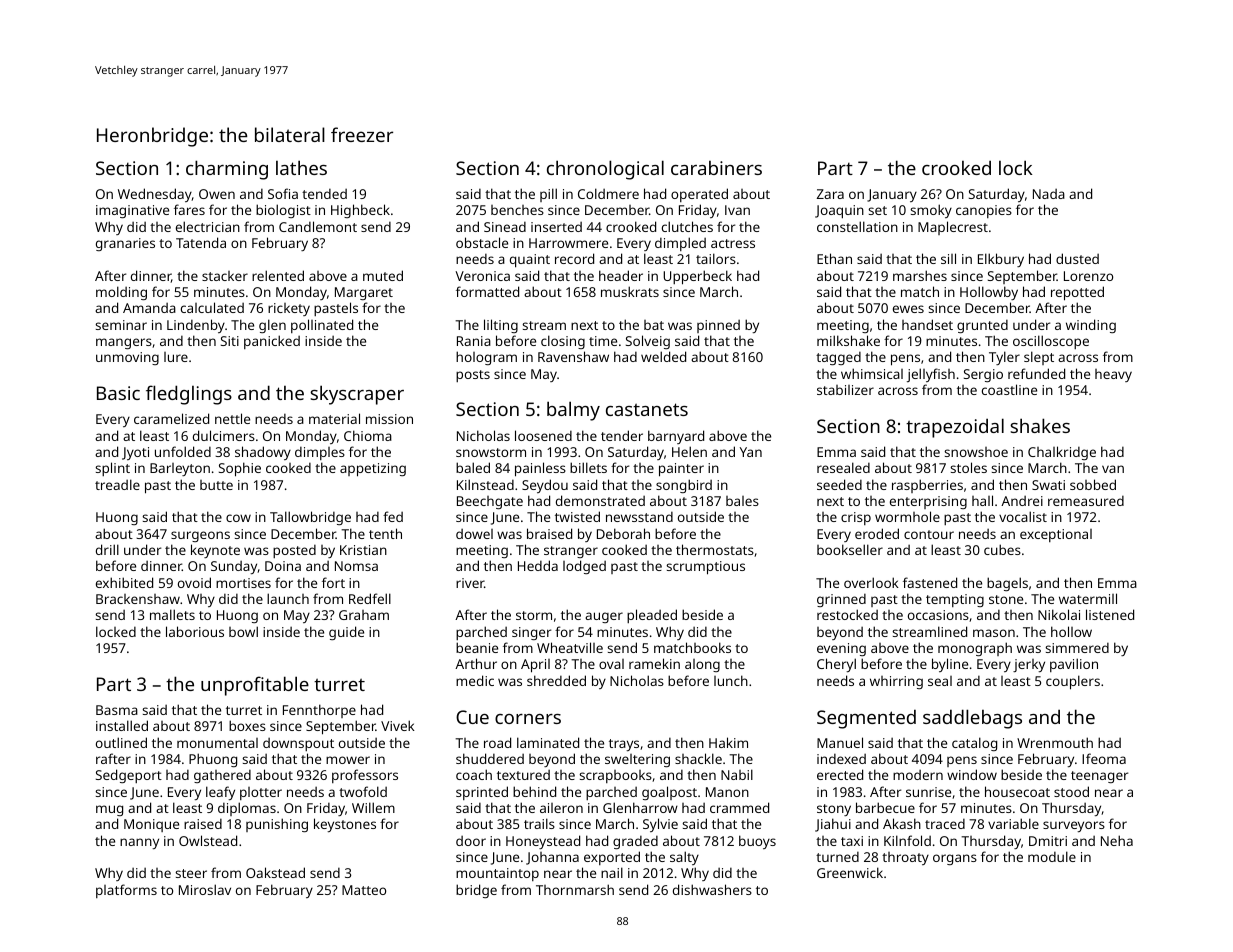 The height and width of the screenshot is (952, 1233). What do you see at coordinates (834, 258) in the screenshot?
I see `Ethan` at bounding box center [834, 258].
